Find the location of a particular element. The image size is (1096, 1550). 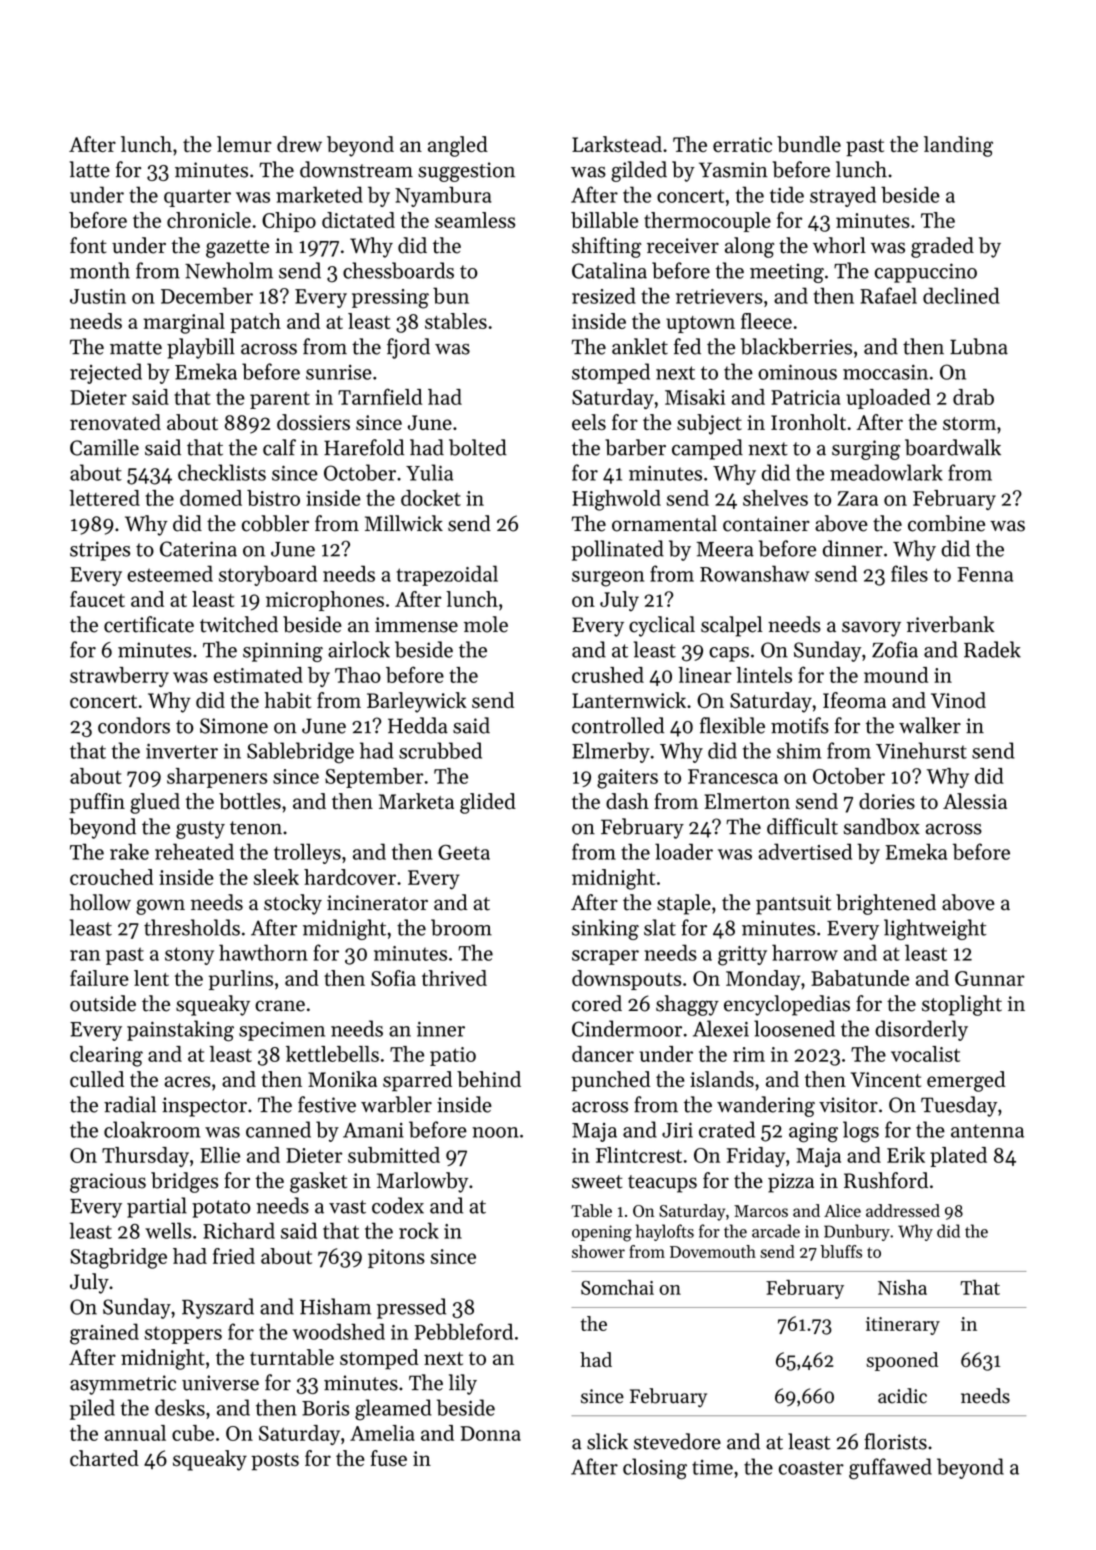

erratic is located at coordinates (742, 144).
